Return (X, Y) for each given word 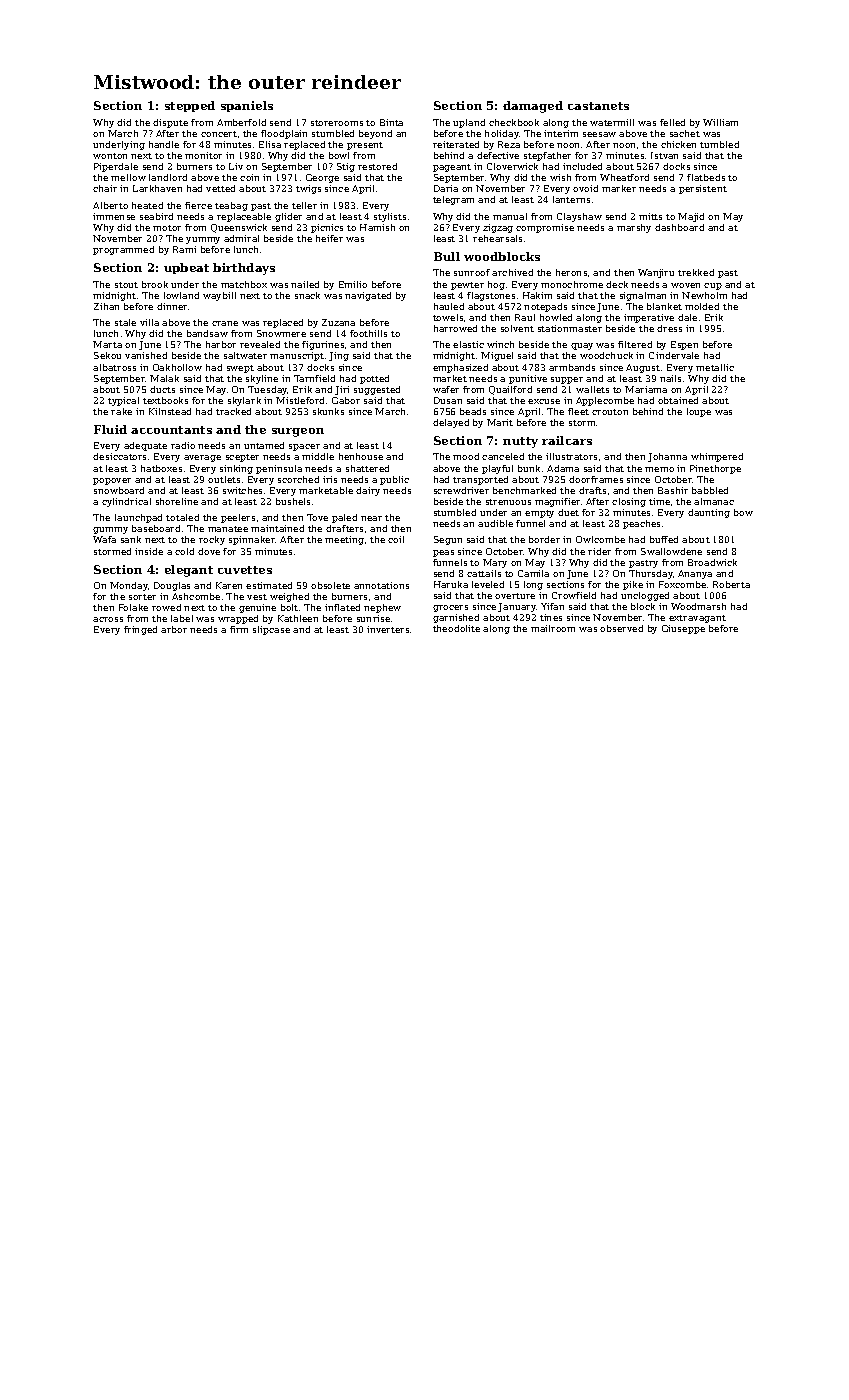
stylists (390, 217)
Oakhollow (177, 367)
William (720, 122)
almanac (714, 501)
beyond (375, 134)
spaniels (247, 106)
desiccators (119, 456)
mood (466, 456)
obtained (678, 400)
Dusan (448, 400)
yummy (203, 240)
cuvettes (245, 570)
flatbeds (706, 177)
